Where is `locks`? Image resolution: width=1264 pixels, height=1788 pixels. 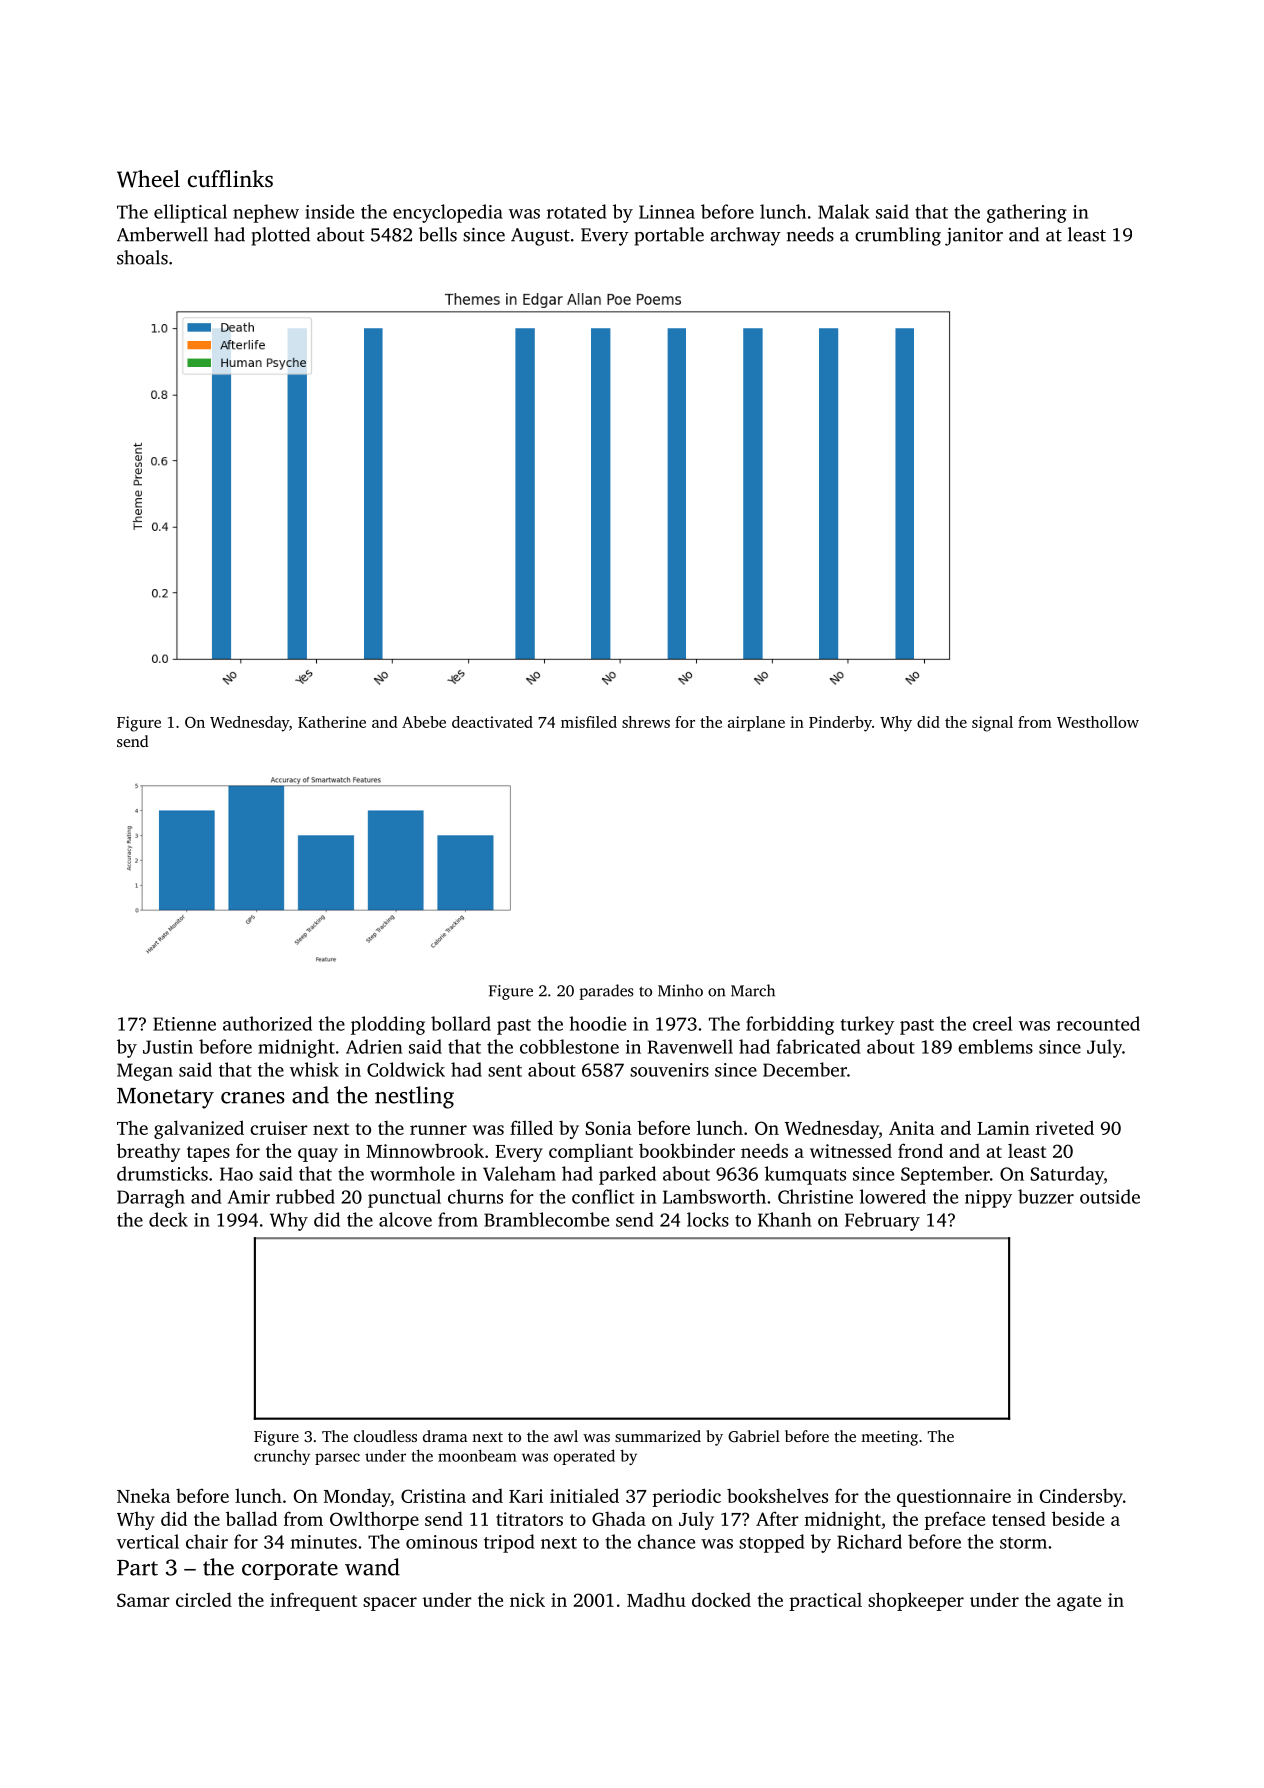
locks is located at coordinates (708, 1219).
